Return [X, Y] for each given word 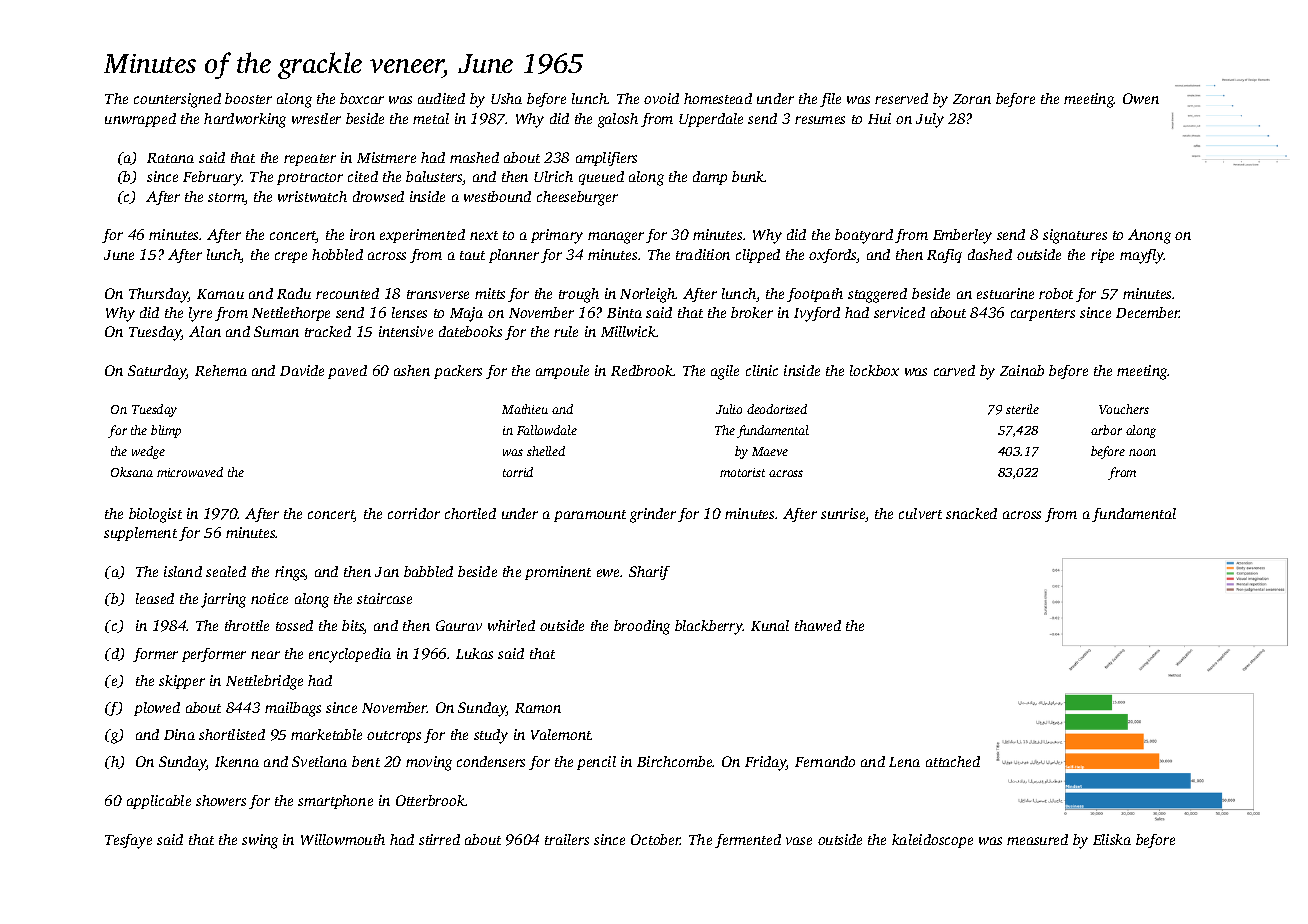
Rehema [221, 370]
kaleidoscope [932, 841]
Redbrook [642, 370]
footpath [815, 295]
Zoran [972, 99]
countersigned [177, 100]
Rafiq [944, 256]
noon [1142, 452]
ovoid [661, 98]
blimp [166, 431]
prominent [558, 573]
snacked [971, 513]
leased [155, 598]
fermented [748, 841]
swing [260, 841]
